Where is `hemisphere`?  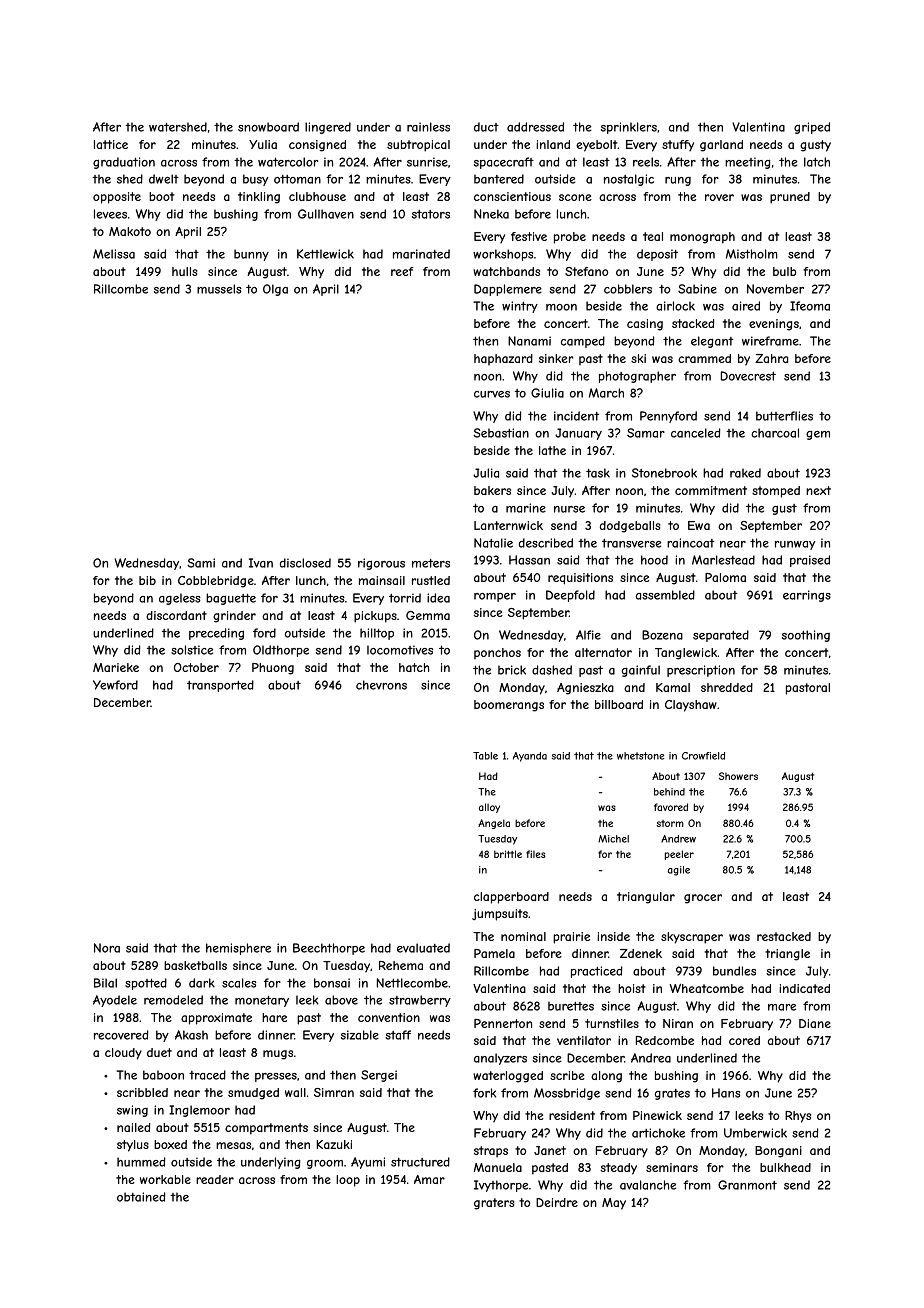
hemisphere is located at coordinates (238, 949).
